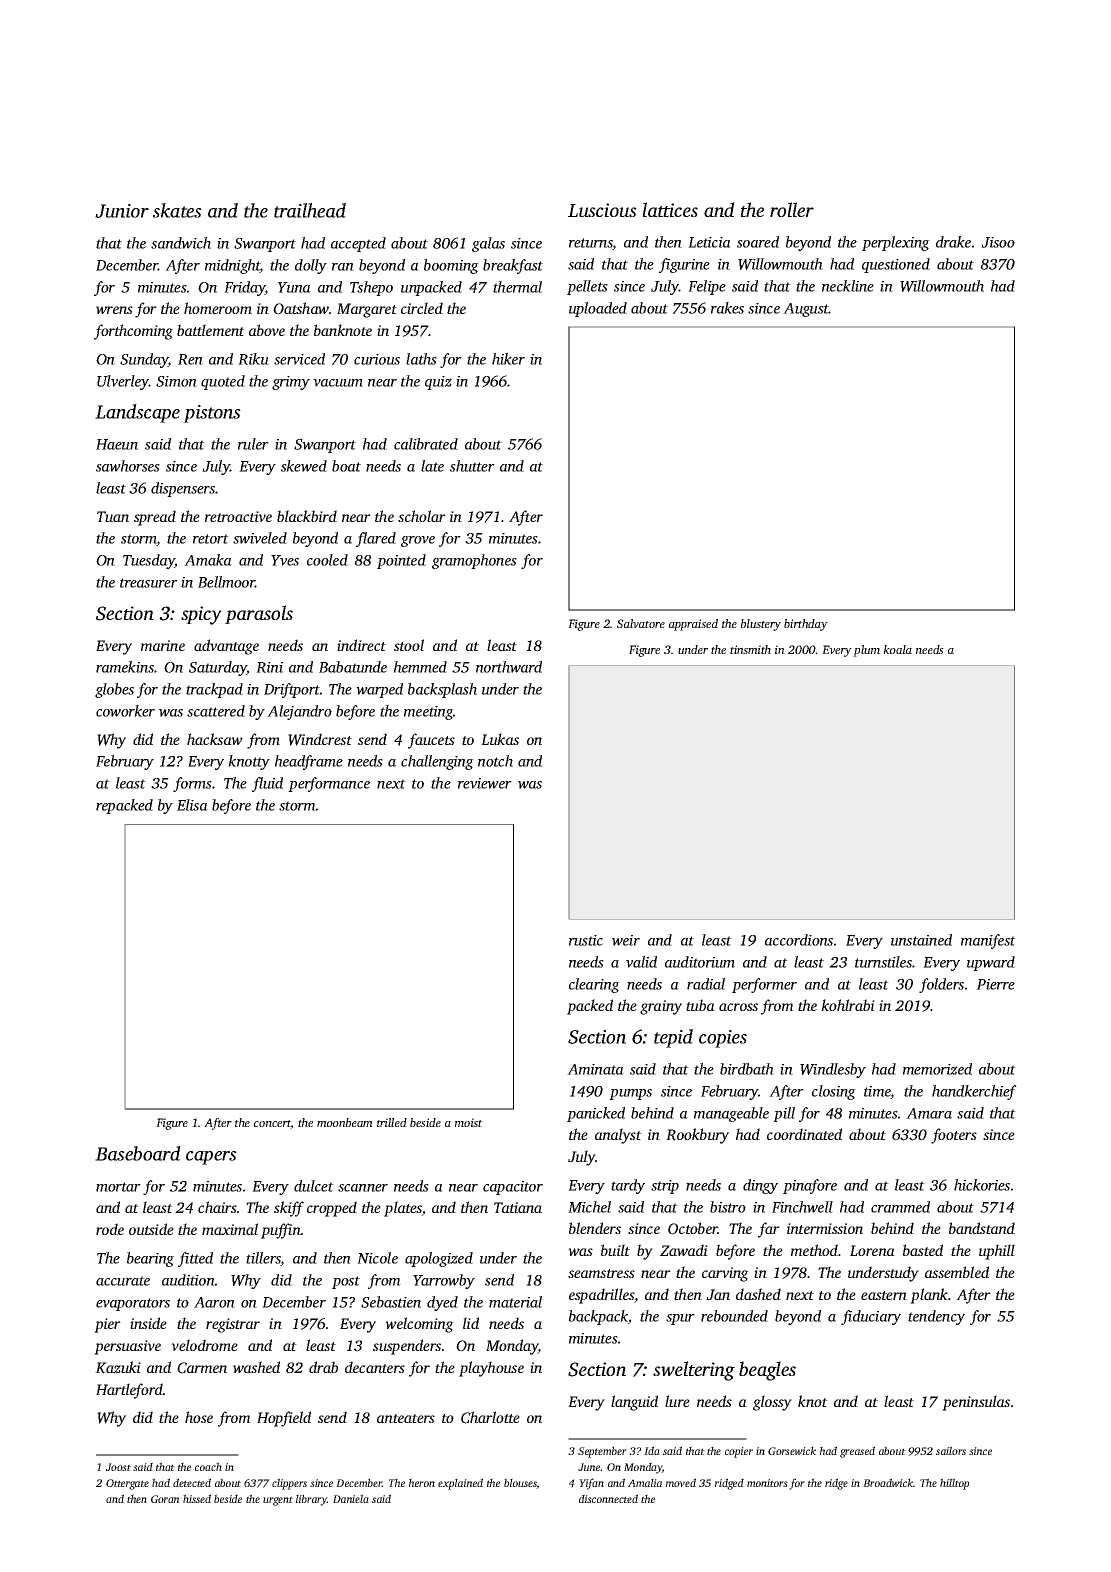  Describe the element at coordinates (848, 1005) in the screenshot. I see `kohlrabi` at that location.
